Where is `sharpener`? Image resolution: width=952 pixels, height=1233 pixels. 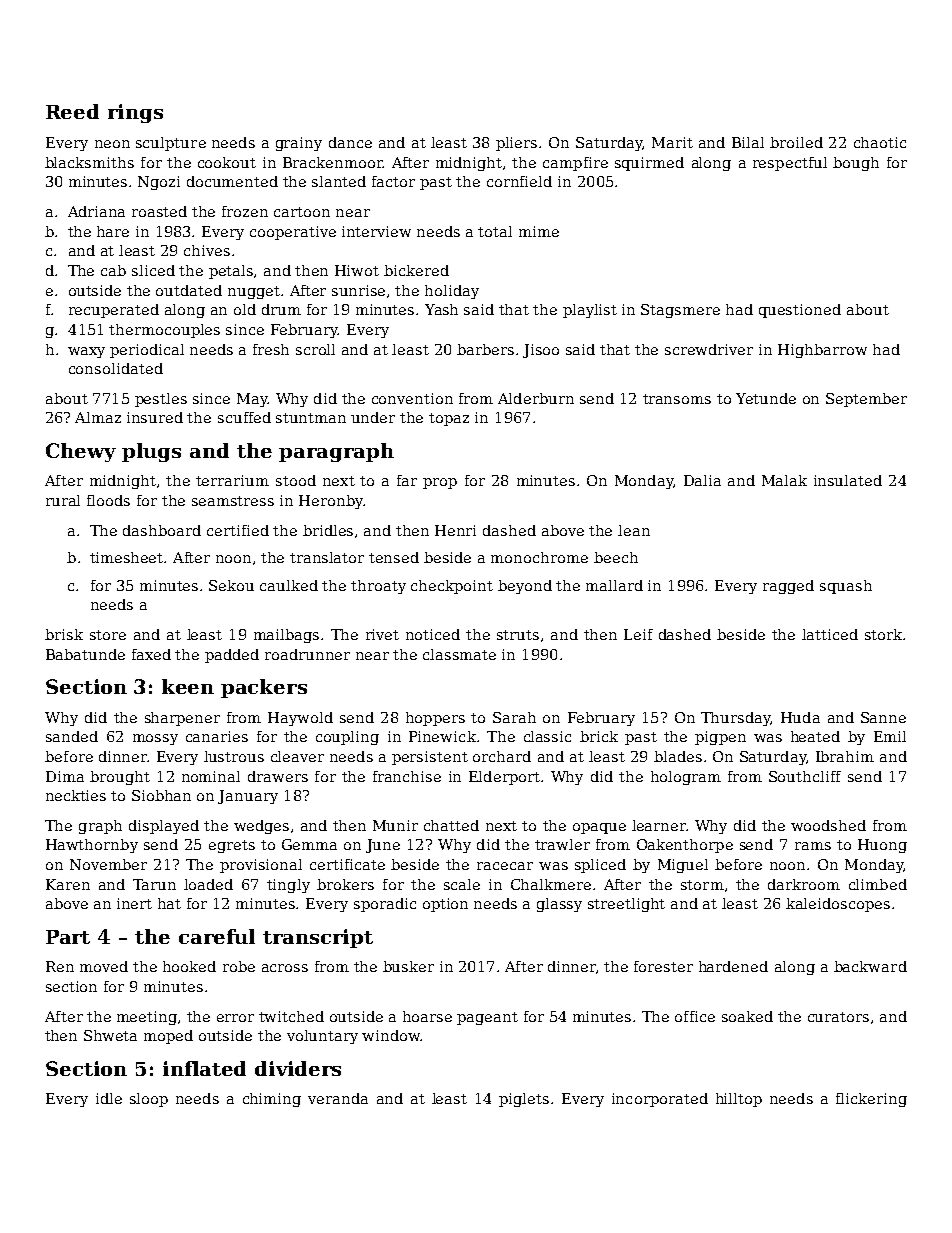 sharpener is located at coordinates (182, 719).
